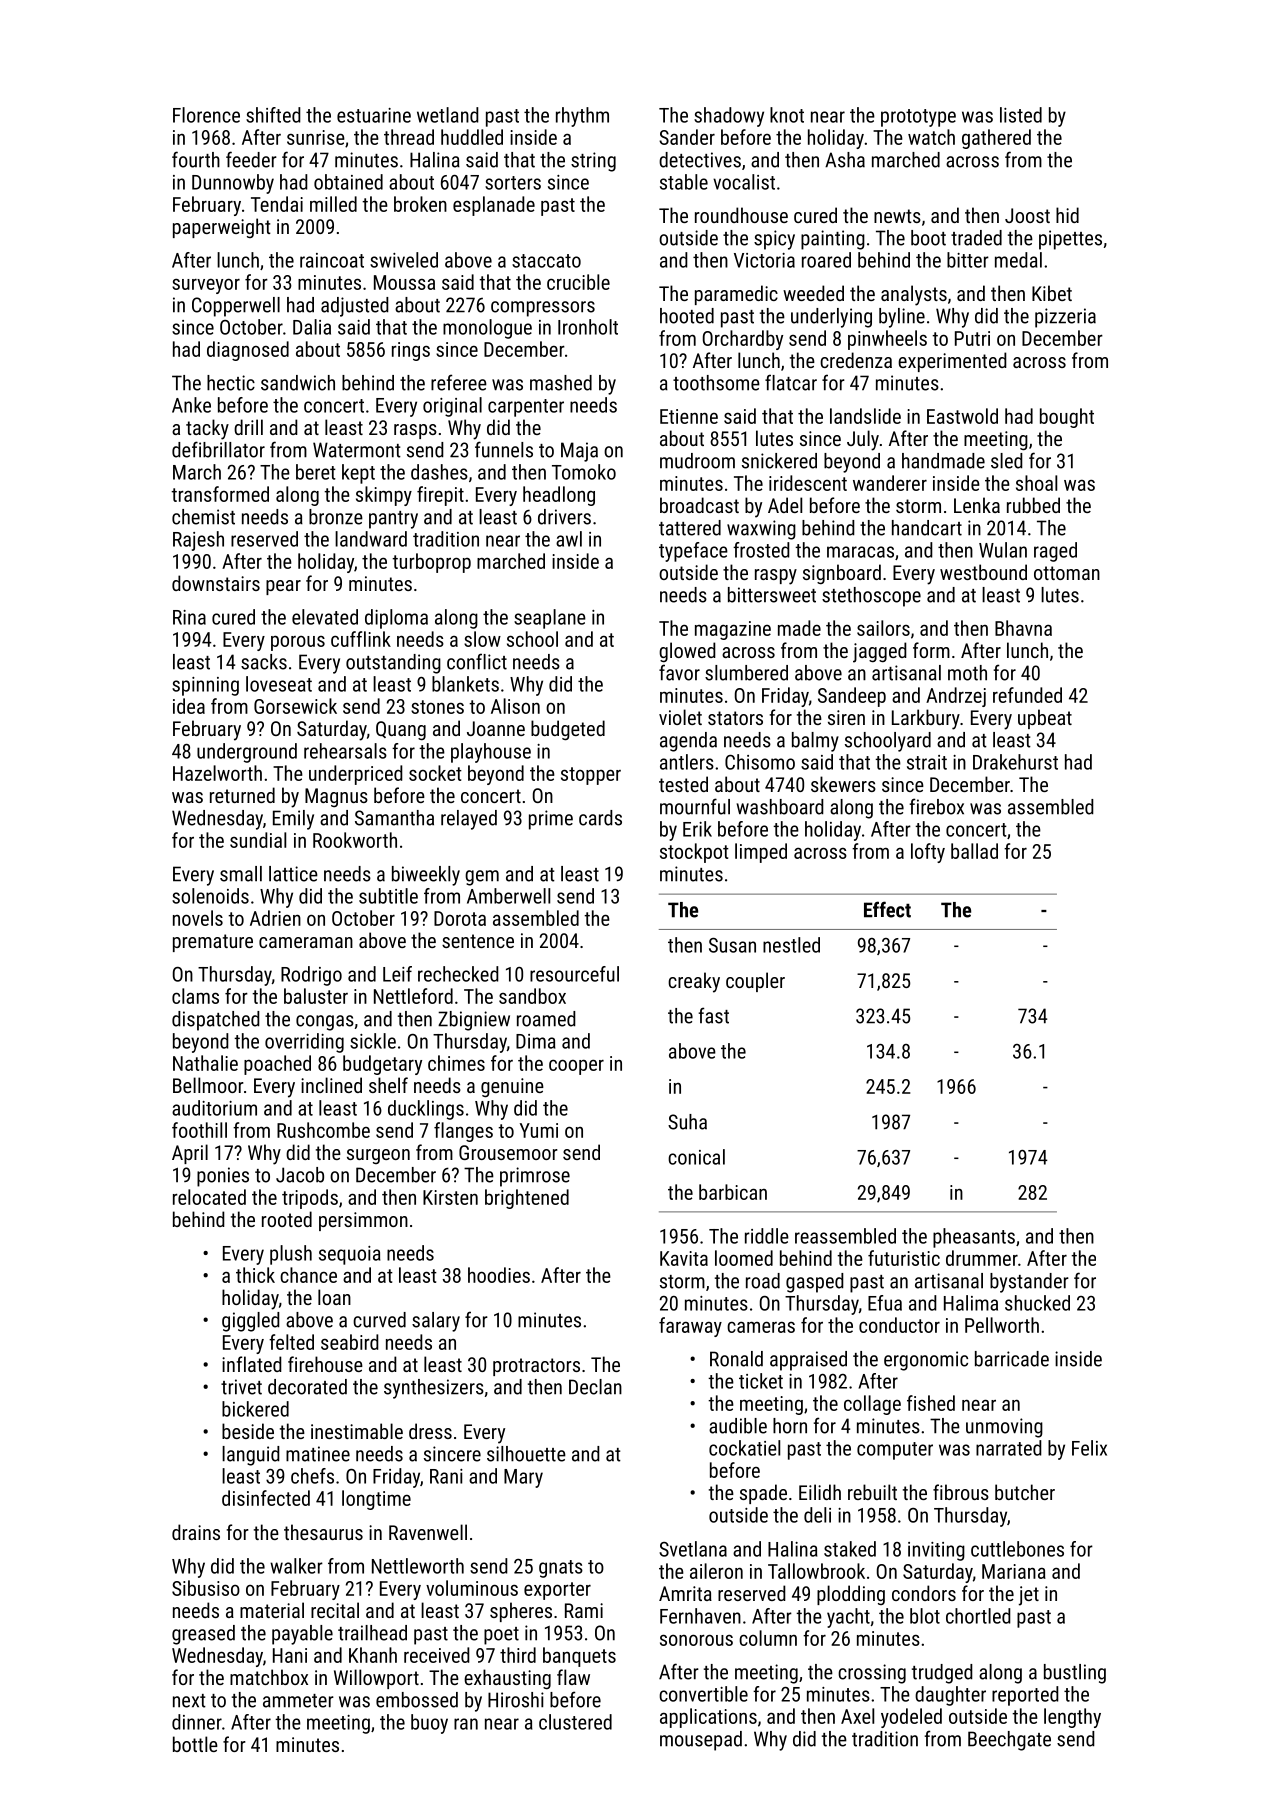 The width and height of the image is (1283, 1814). I want to click on ballad, so click(974, 851).
